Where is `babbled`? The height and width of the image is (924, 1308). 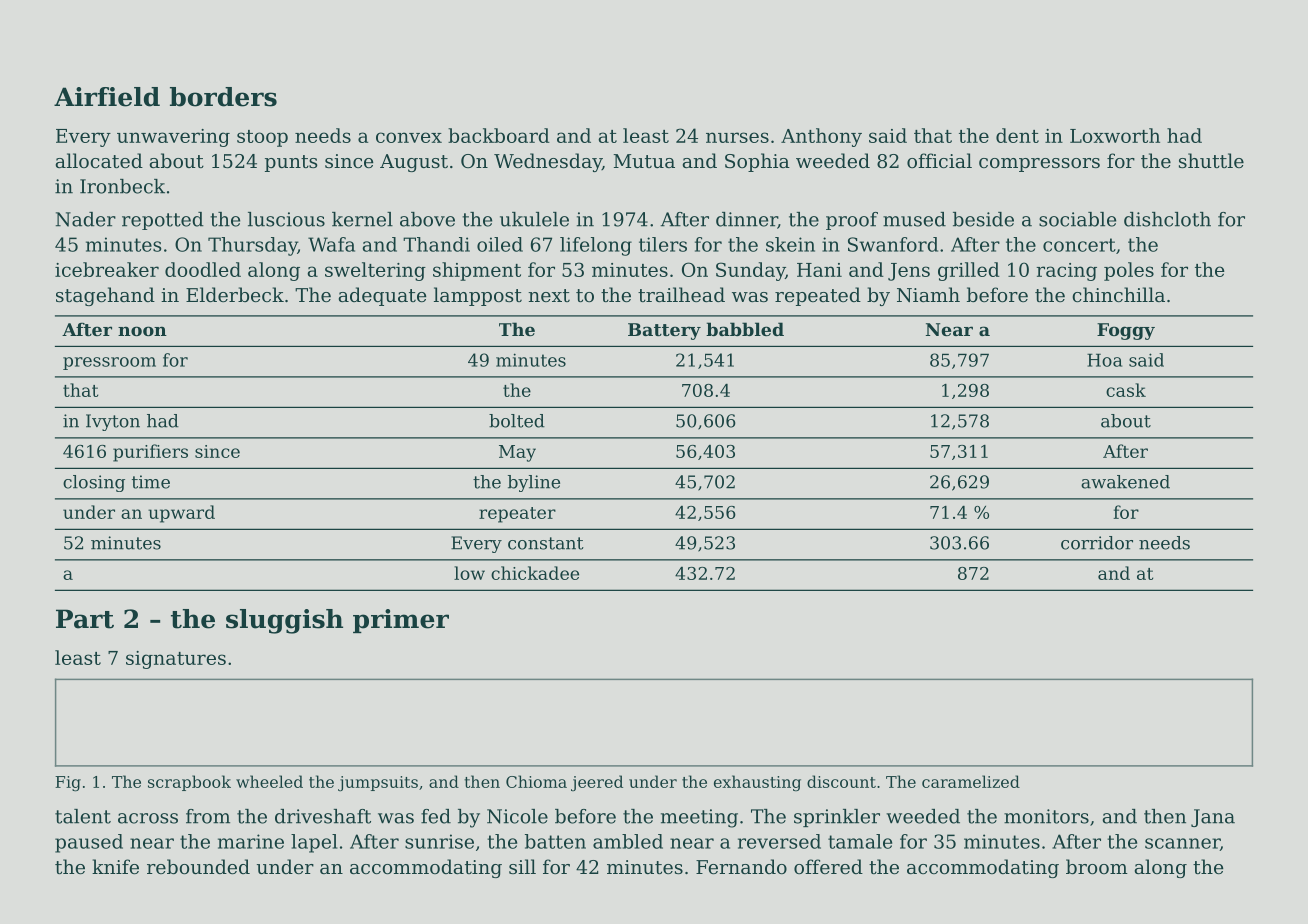
babbled is located at coordinates (745, 329).
